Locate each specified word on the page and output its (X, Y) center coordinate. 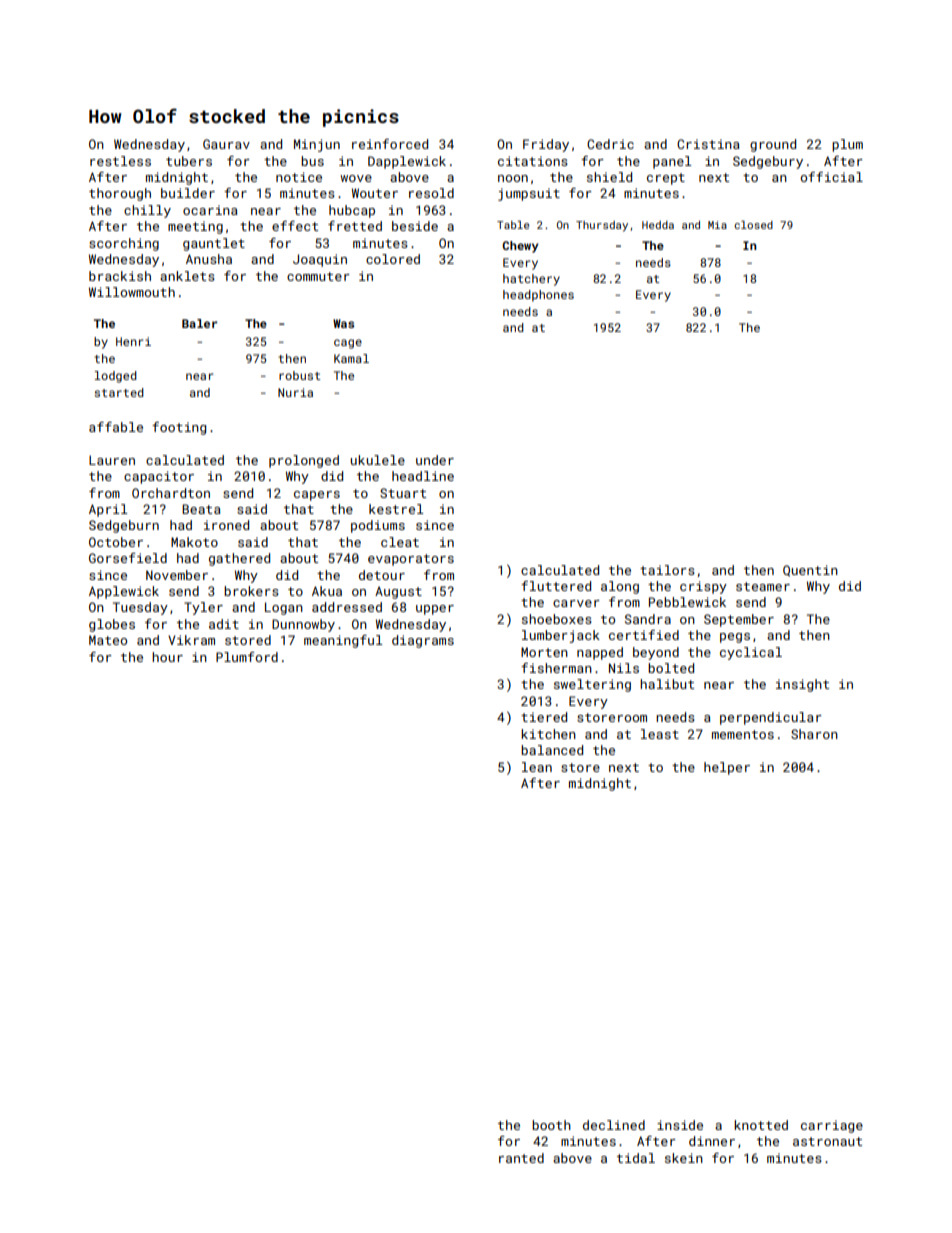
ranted (521, 1158)
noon (513, 178)
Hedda (658, 225)
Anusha (209, 259)
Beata (201, 509)
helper (727, 768)
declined (614, 1125)
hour (167, 657)
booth (551, 1125)
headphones (538, 296)
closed (753, 224)
